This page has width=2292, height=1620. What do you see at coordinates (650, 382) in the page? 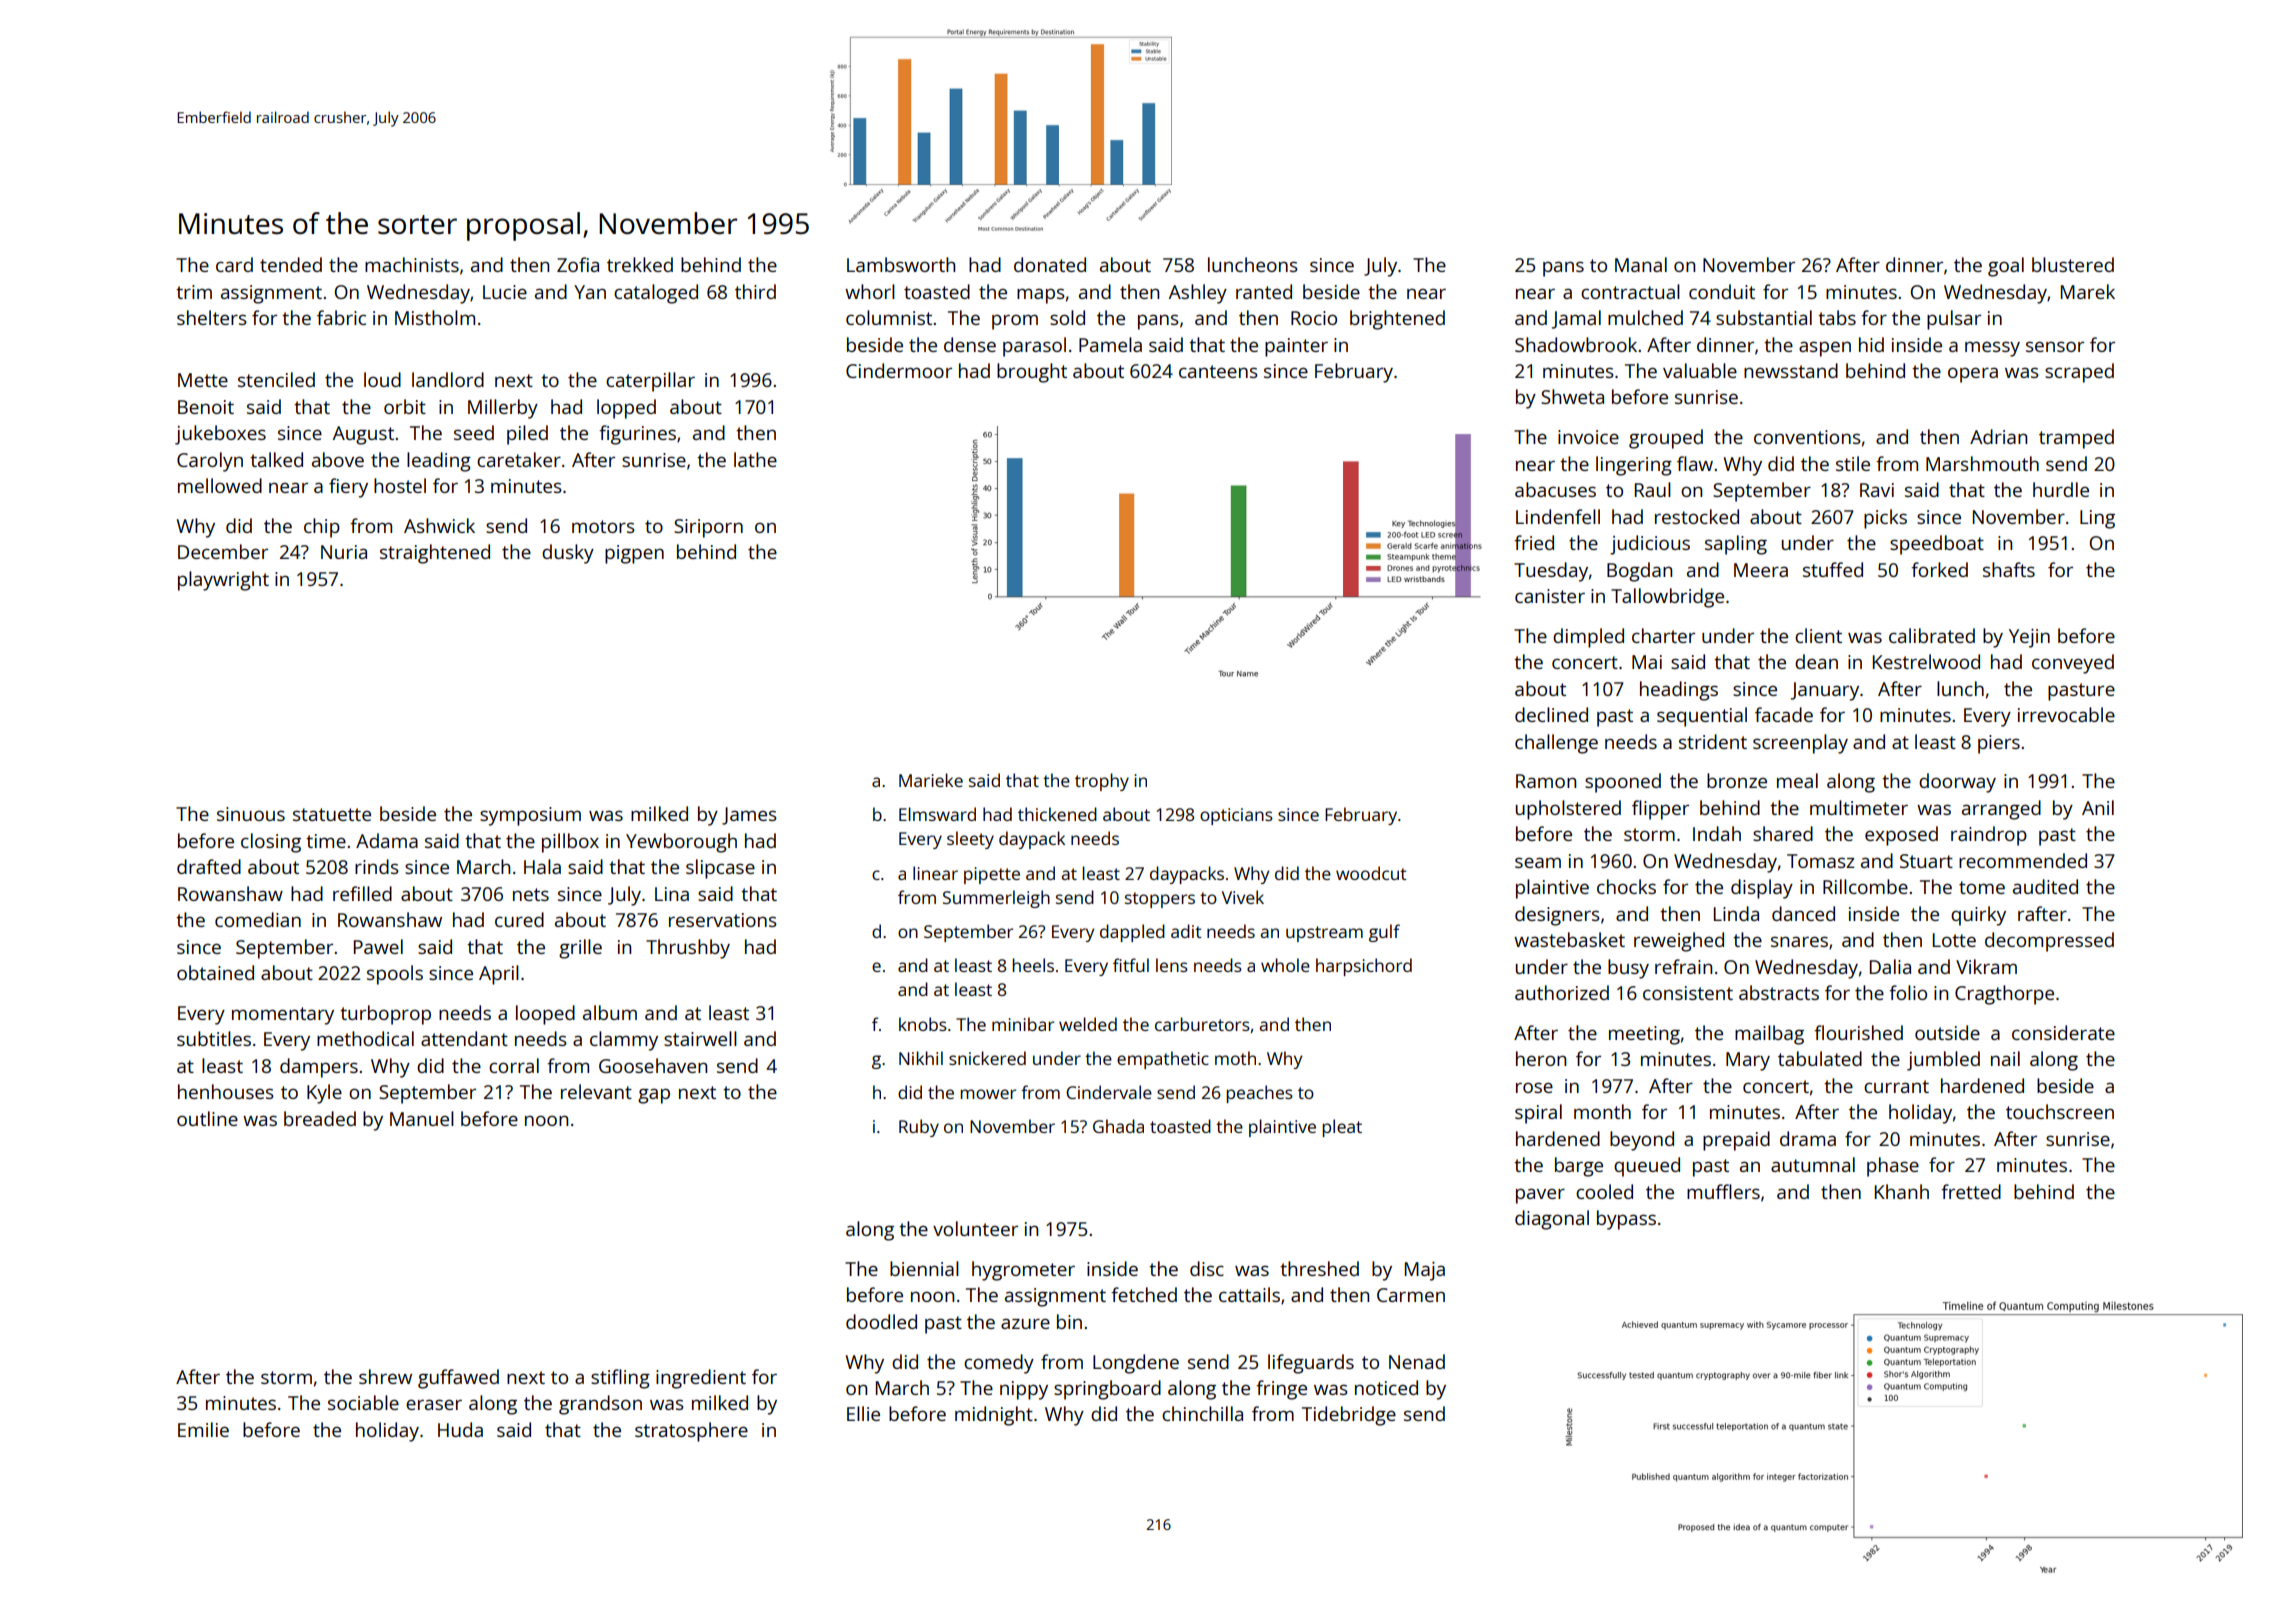
I see `caterpillar` at bounding box center [650, 382].
